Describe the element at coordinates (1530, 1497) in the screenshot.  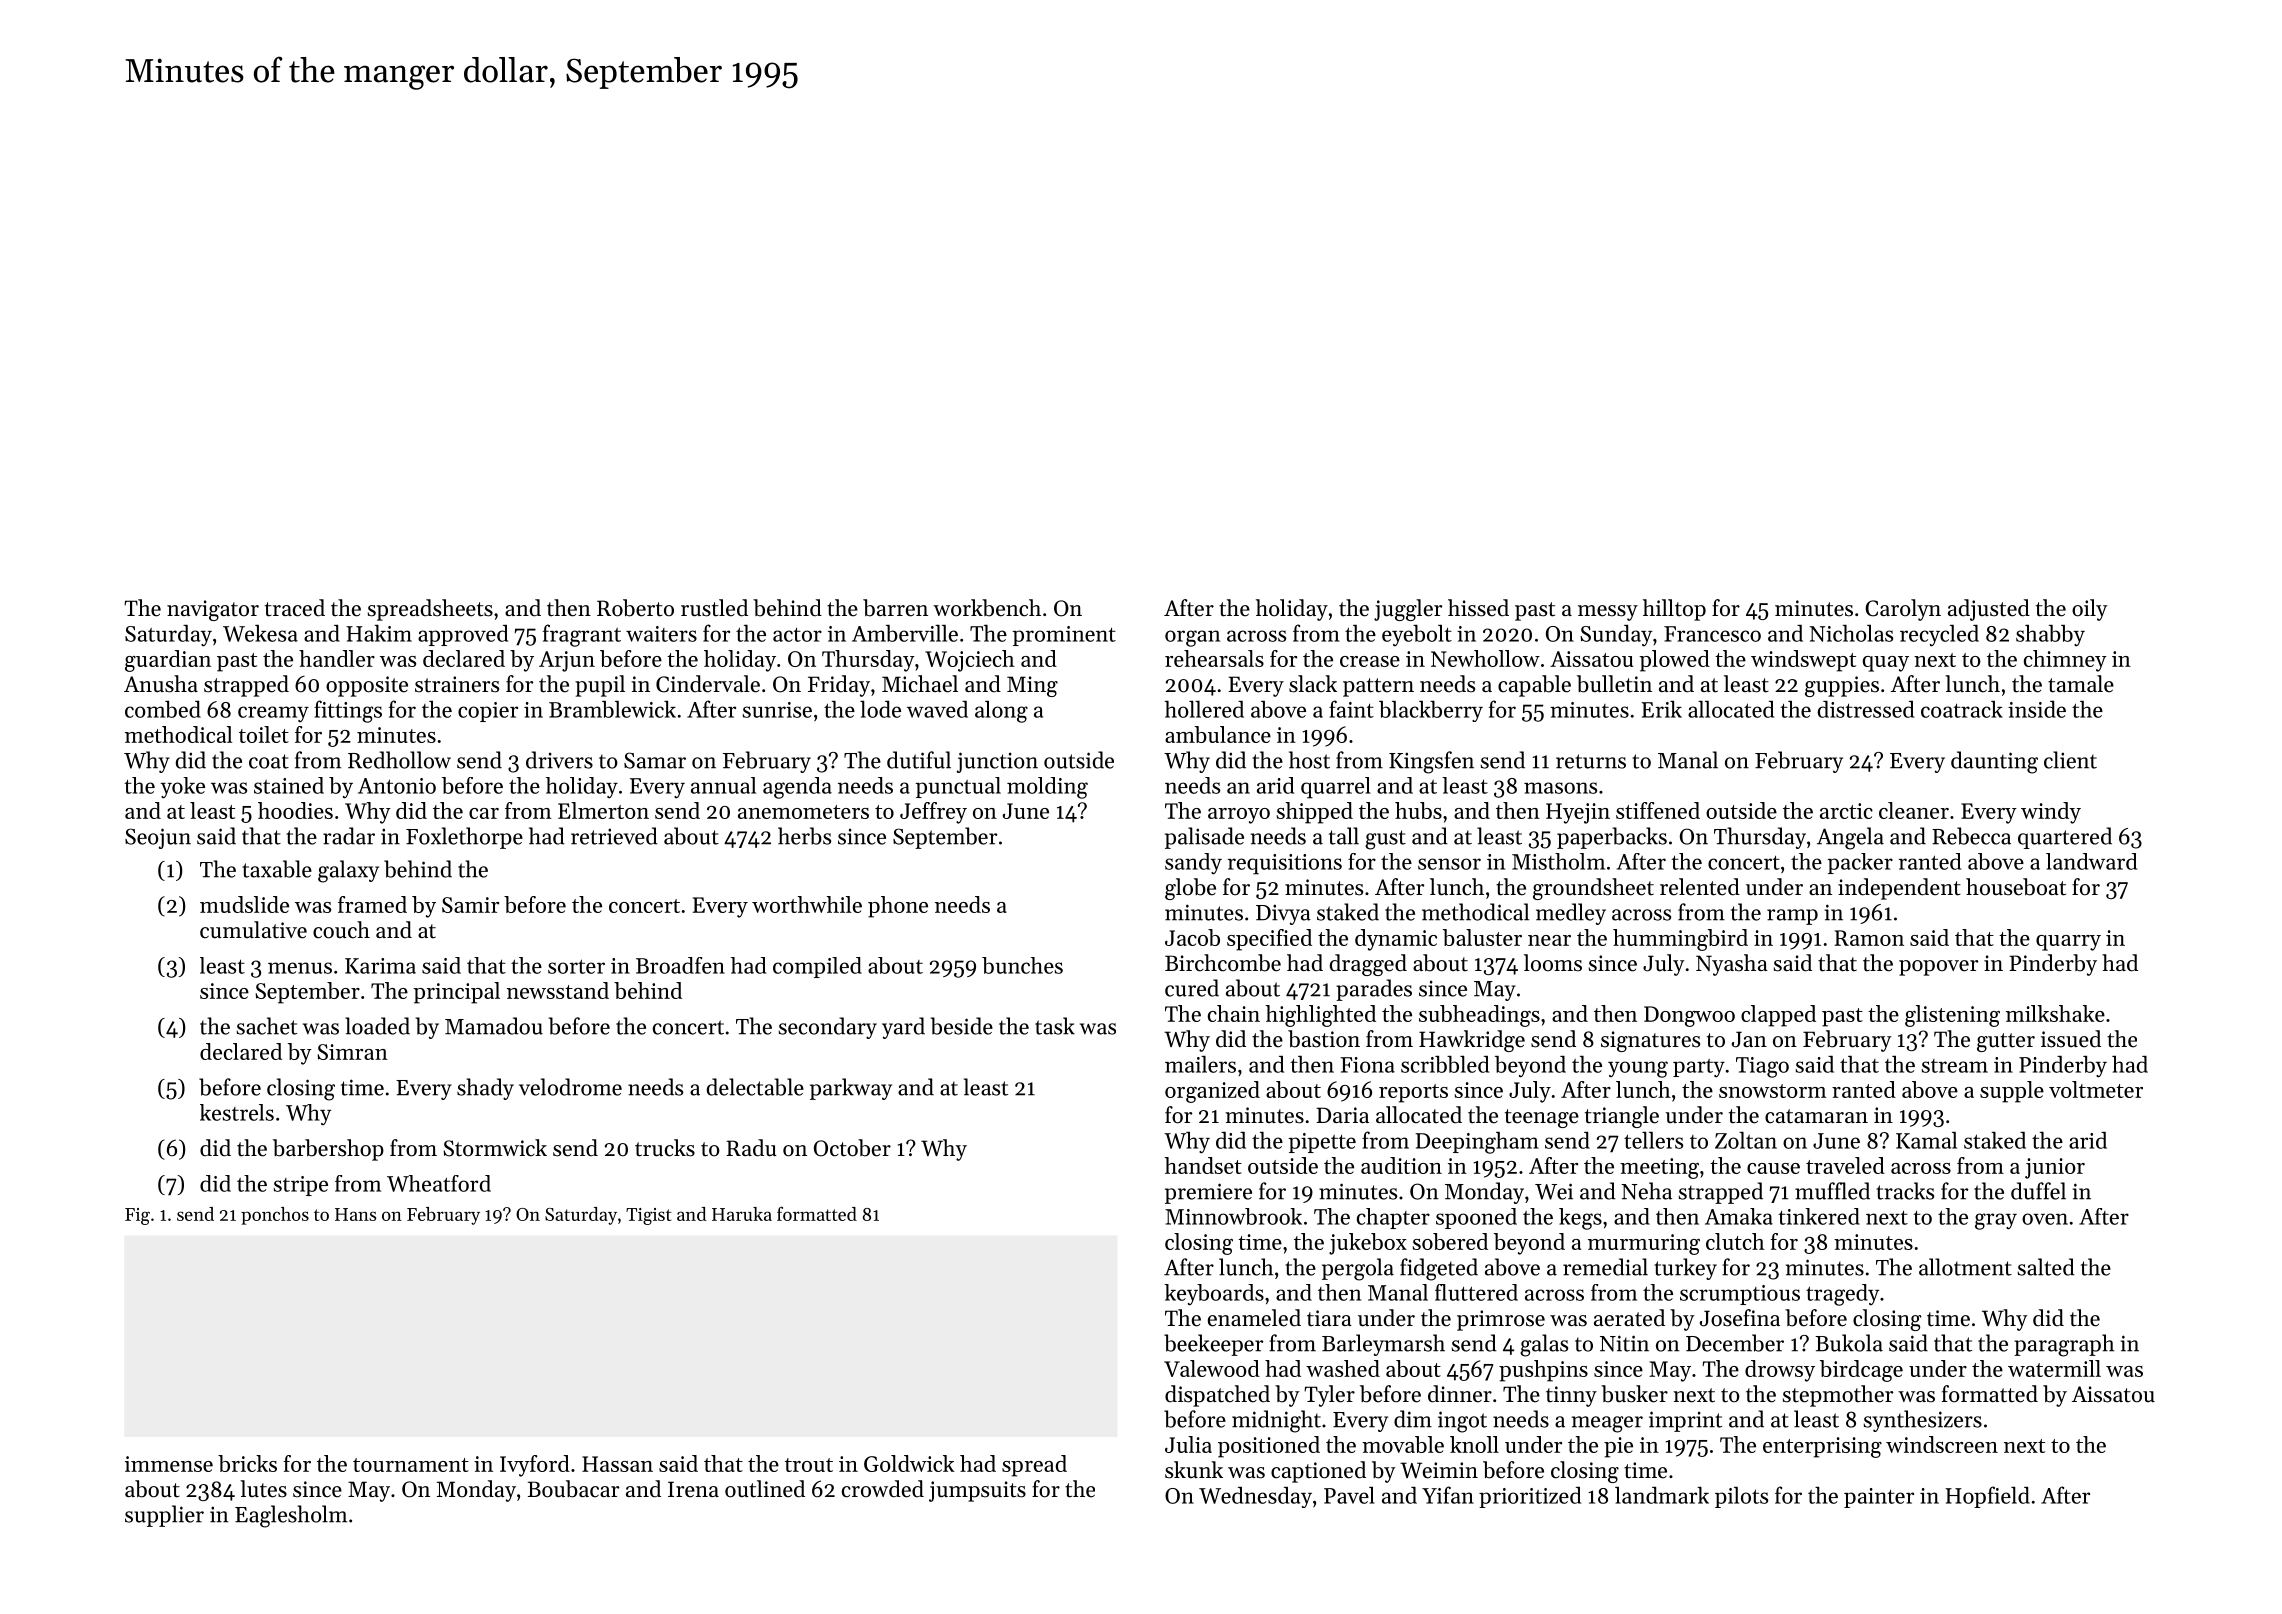
I see `prioritized` at that location.
